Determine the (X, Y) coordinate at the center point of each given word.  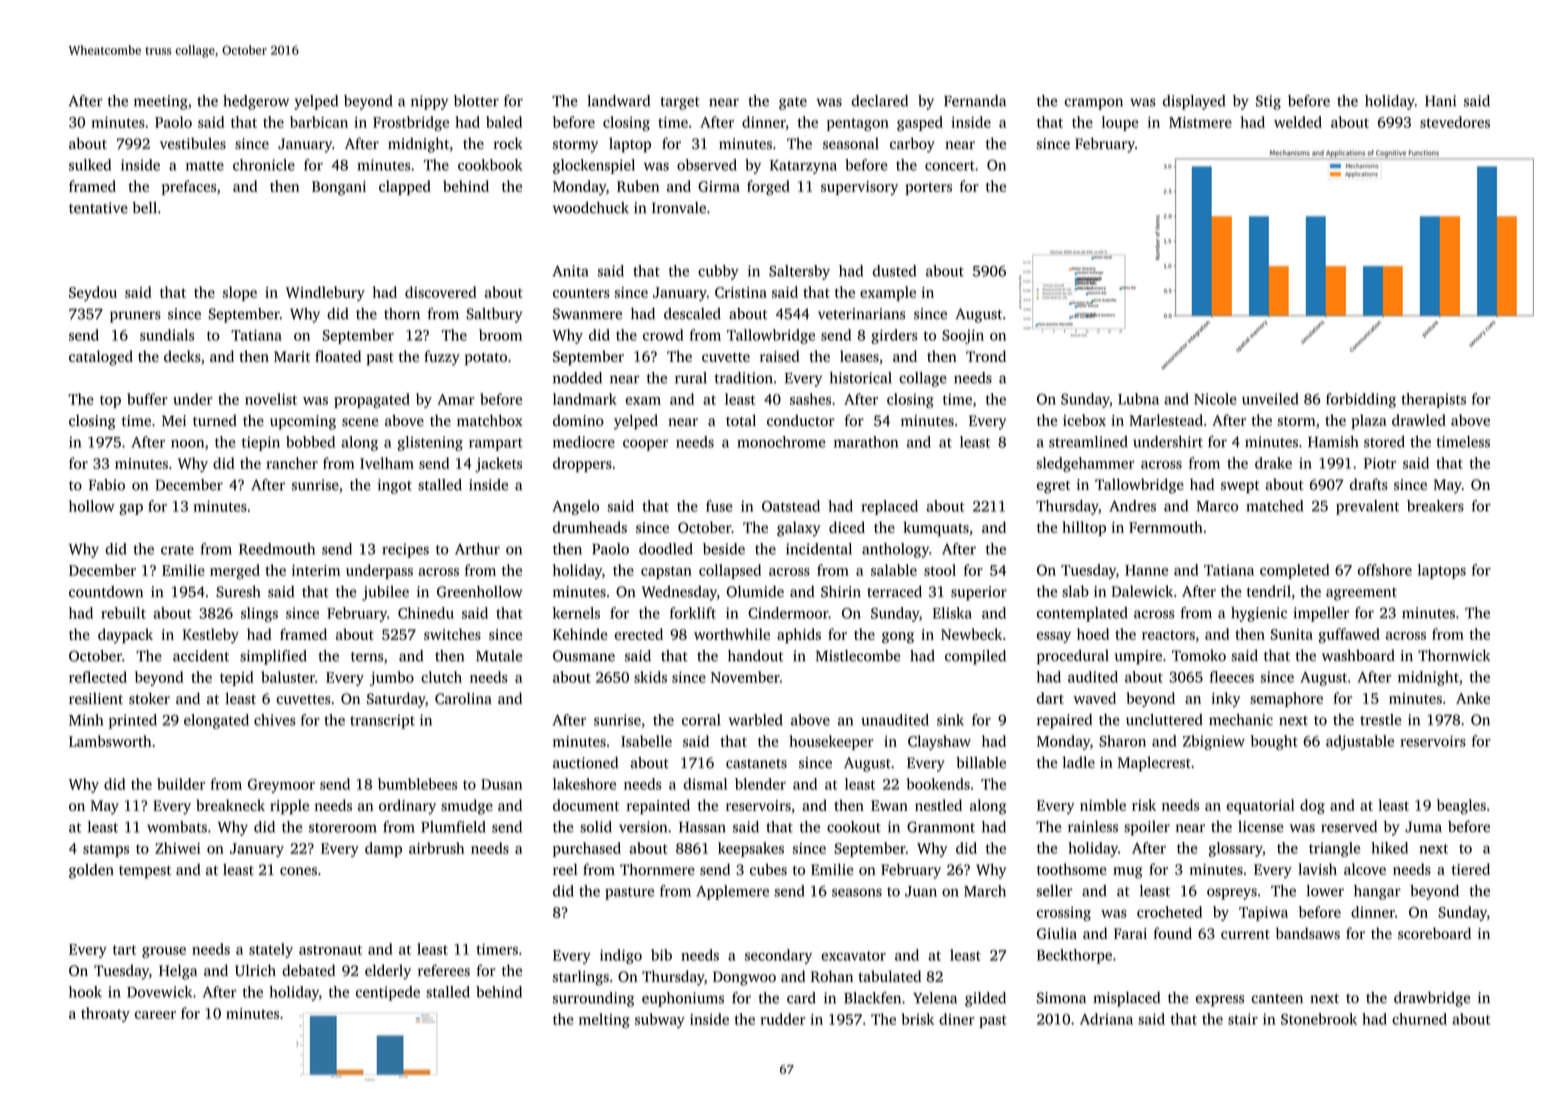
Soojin (963, 336)
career (155, 1015)
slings (259, 614)
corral (701, 720)
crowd (663, 335)
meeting (161, 102)
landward (618, 101)
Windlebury (325, 293)
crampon (1093, 104)
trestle (1380, 720)
